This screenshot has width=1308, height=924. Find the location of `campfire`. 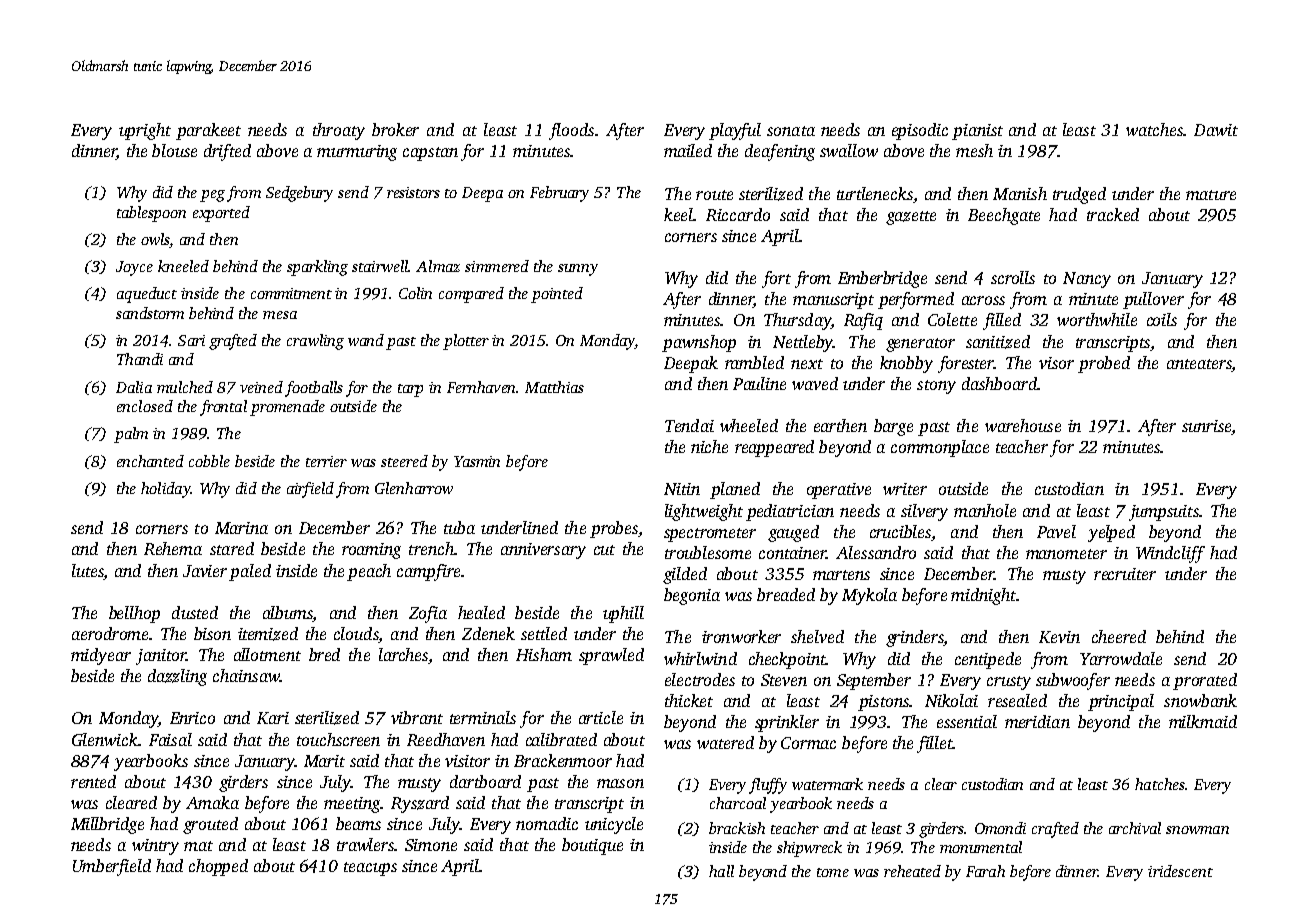

campfire is located at coordinates (428, 572).
